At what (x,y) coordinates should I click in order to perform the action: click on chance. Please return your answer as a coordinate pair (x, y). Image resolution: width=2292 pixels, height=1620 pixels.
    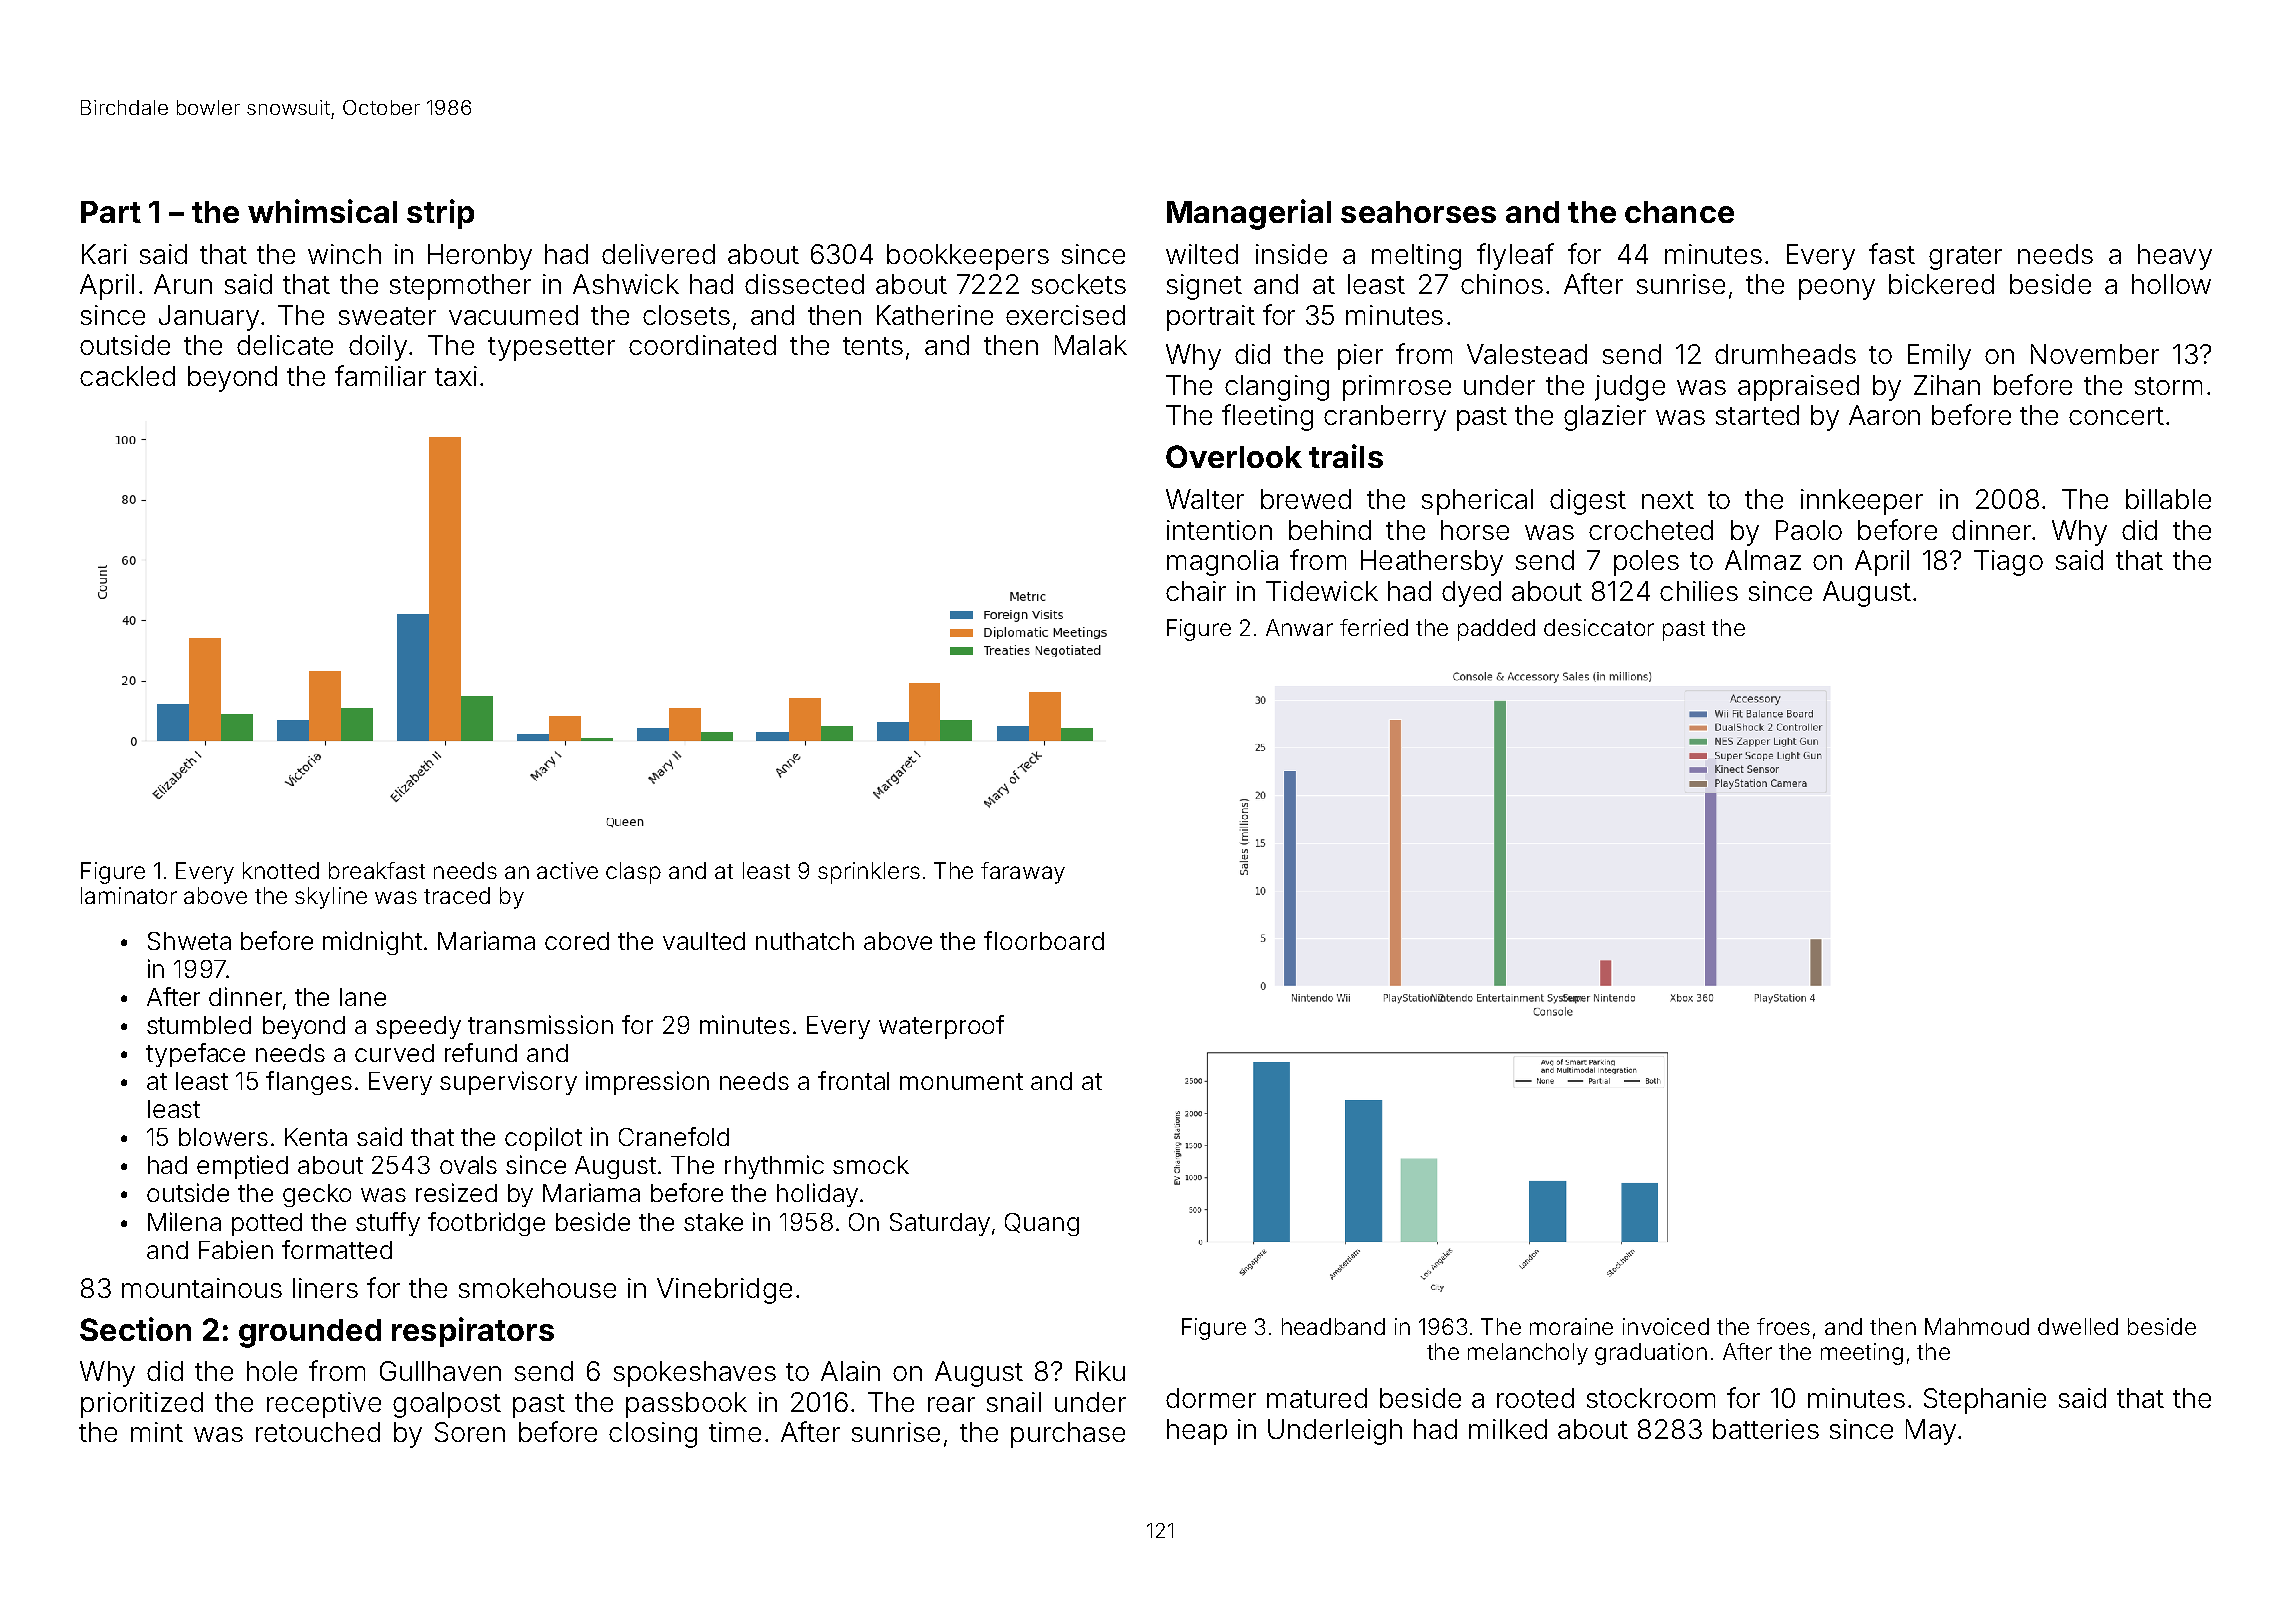
    Looking at the image, I should click on (1679, 212).
